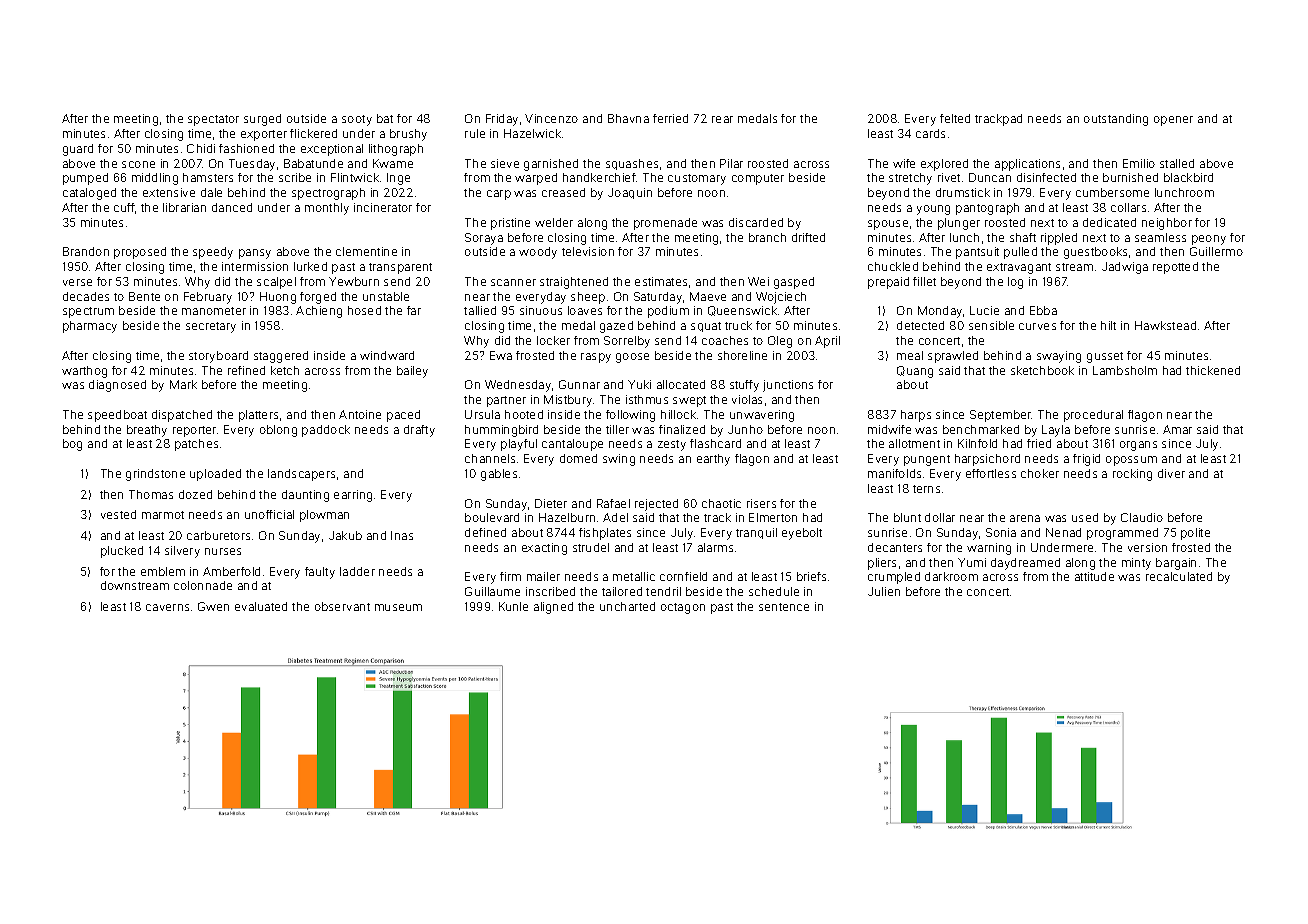  What do you see at coordinates (1173, 121) in the document?
I see `opener` at bounding box center [1173, 121].
